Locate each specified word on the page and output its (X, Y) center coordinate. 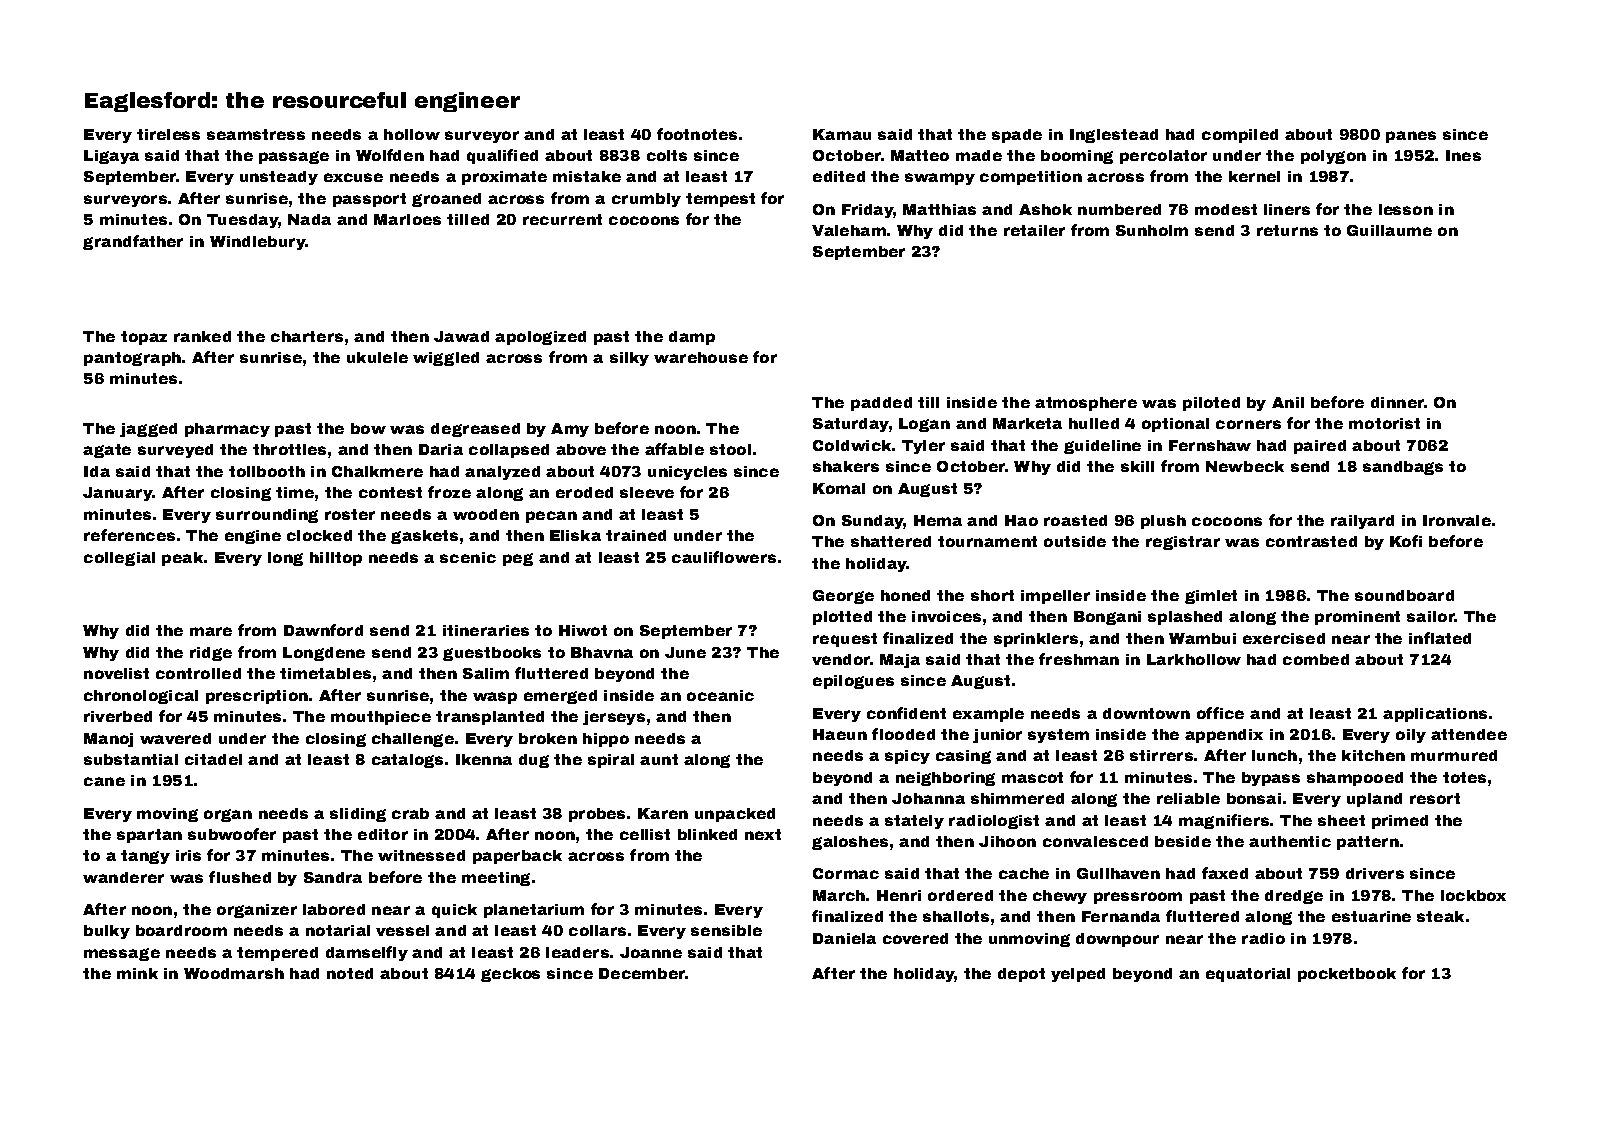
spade (1017, 136)
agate (107, 451)
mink (137, 973)
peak (182, 559)
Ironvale (1457, 520)
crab (410, 813)
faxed (1225, 873)
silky (629, 359)
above (581, 449)
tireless (168, 134)
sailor (1430, 616)
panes (1411, 137)
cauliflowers (724, 557)
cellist (645, 834)
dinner (1397, 402)
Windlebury (257, 243)
